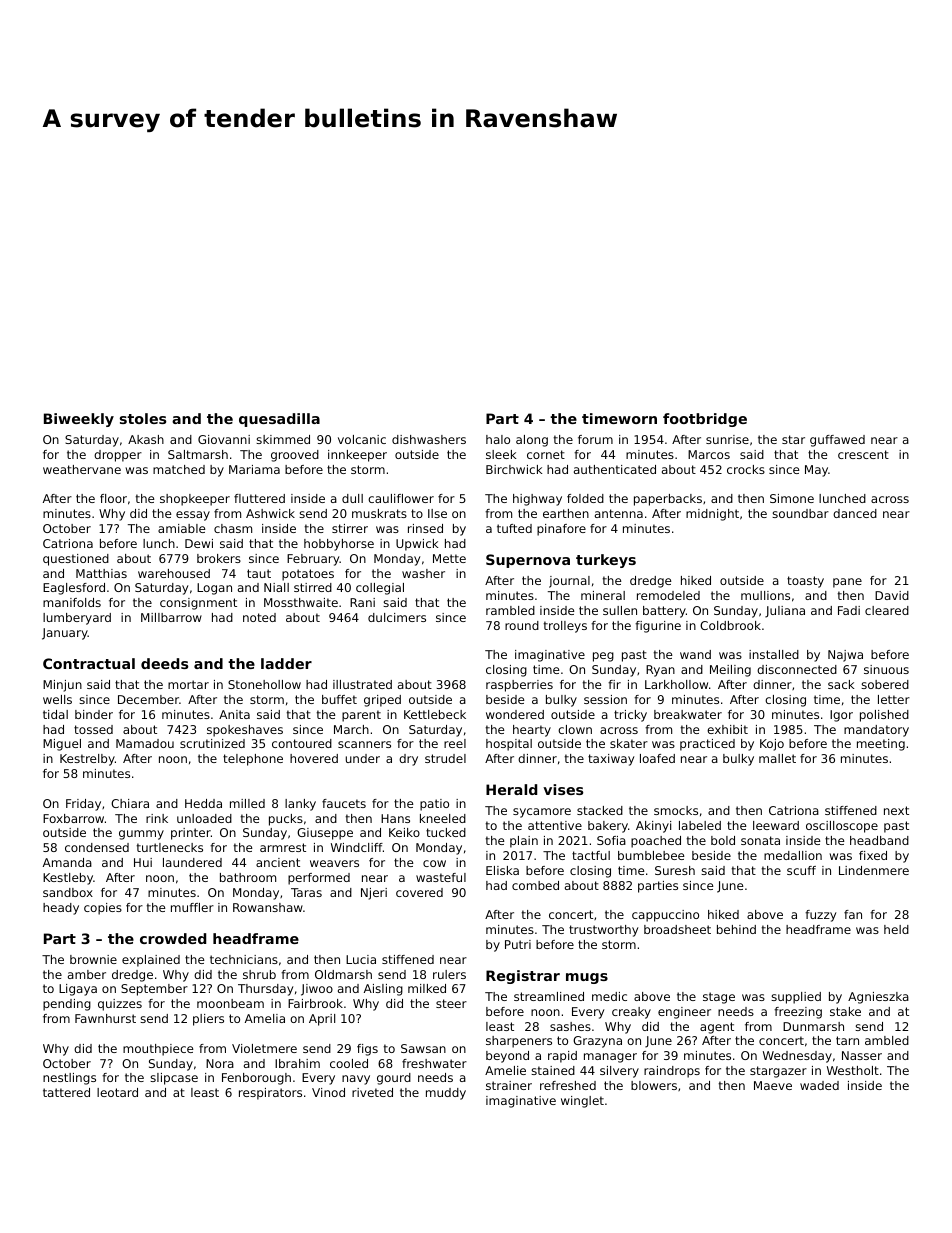 The image size is (952, 1233). What do you see at coordinates (76, 560) in the screenshot?
I see `questioned` at bounding box center [76, 560].
